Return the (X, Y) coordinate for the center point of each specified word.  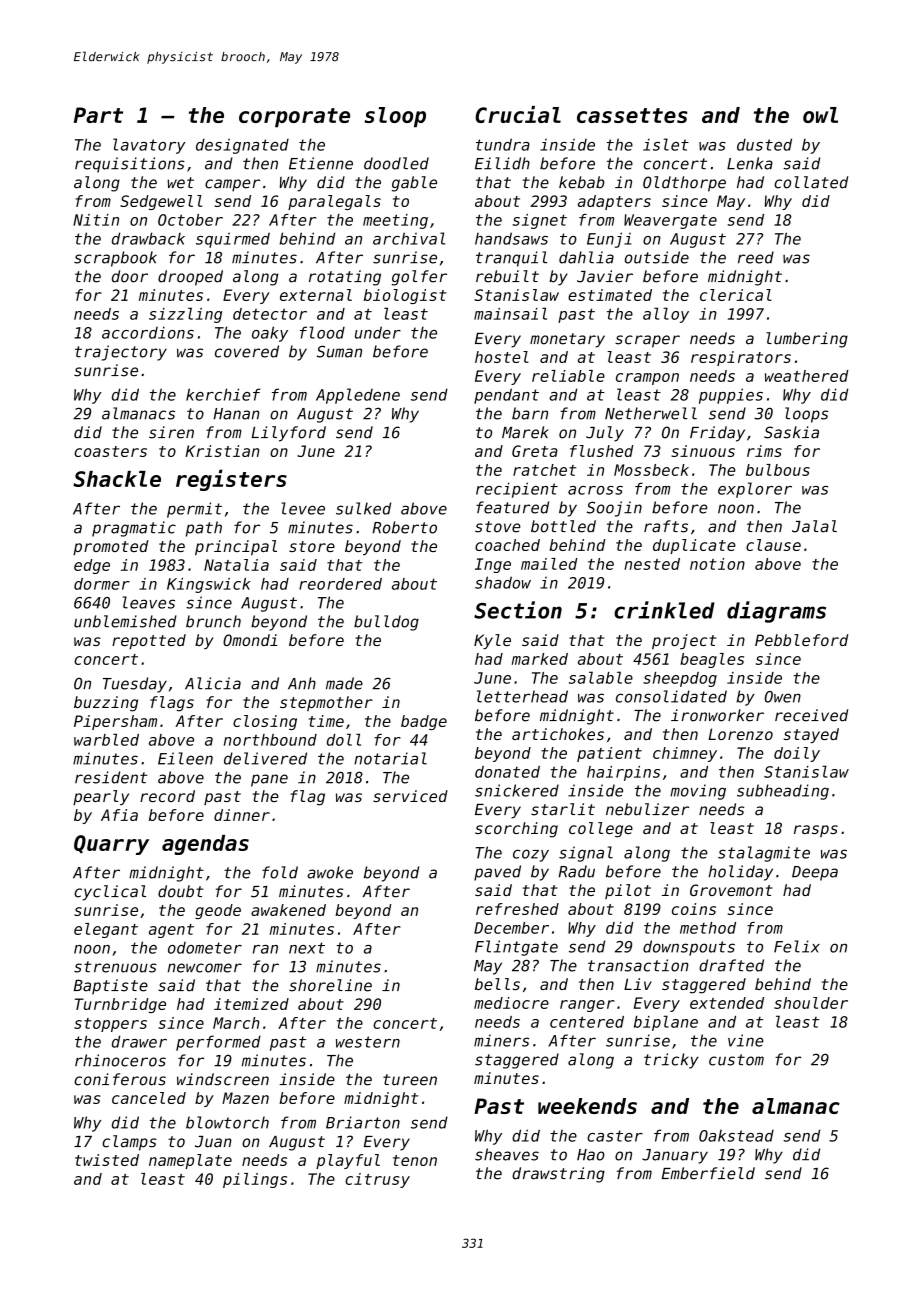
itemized (251, 1004)
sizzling (185, 315)
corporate (294, 117)
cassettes (632, 115)
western (368, 1042)
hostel (502, 357)
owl (820, 115)
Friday (717, 434)
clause (773, 545)
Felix (797, 946)
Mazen (245, 1098)
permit (194, 510)
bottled (563, 526)
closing (265, 722)
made (344, 683)
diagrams (776, 612)
